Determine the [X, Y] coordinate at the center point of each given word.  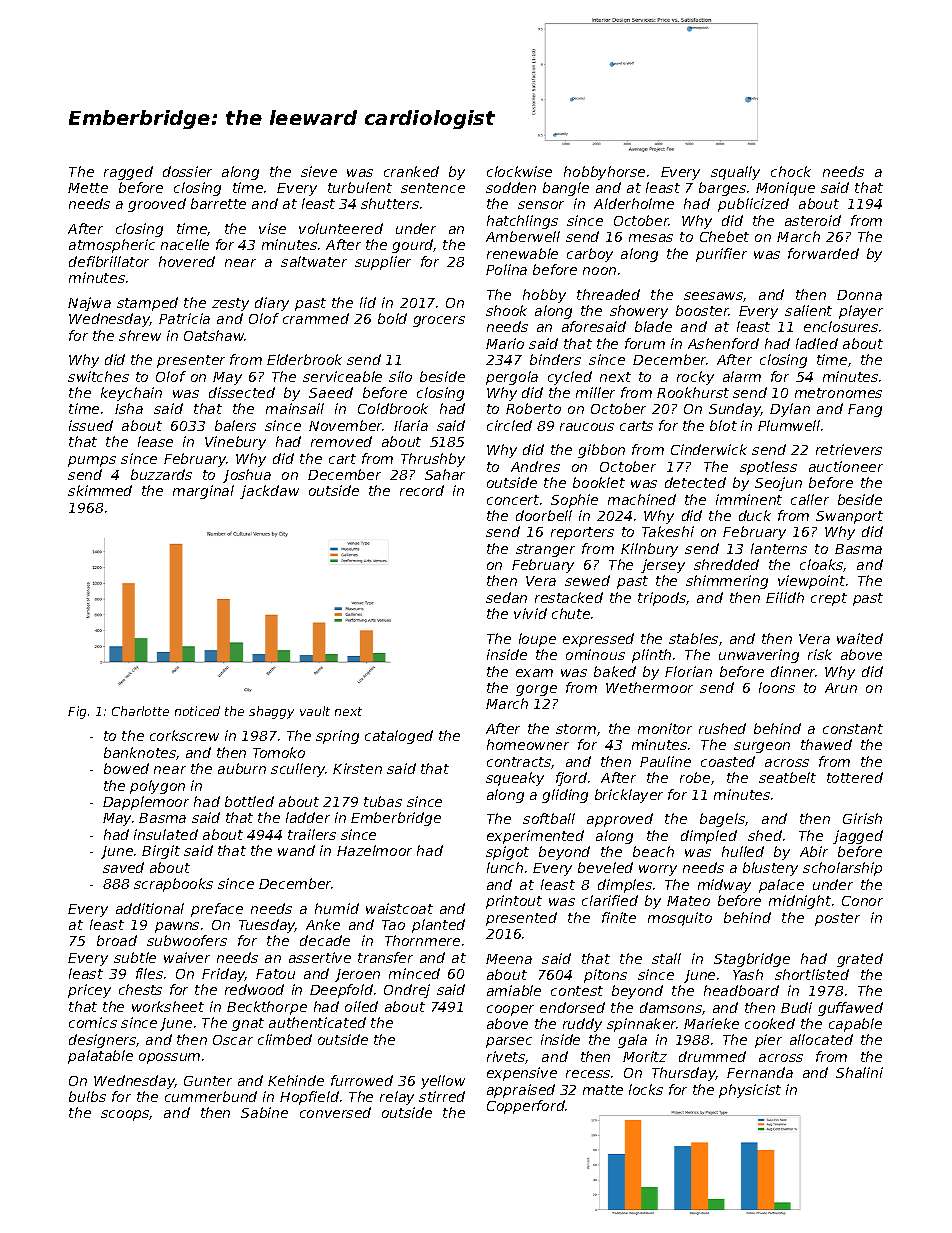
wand [296, 850]
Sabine [264, 1112]
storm [576, 729]
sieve [319, 171]
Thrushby [433, 460]
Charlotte [140, 711]
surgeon [762, 747]
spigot [507, 853]
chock [791, 171]
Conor [862, 901]
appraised [521, 1091]
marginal [203, 492]
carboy [590, 255]
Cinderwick [709, 449]
